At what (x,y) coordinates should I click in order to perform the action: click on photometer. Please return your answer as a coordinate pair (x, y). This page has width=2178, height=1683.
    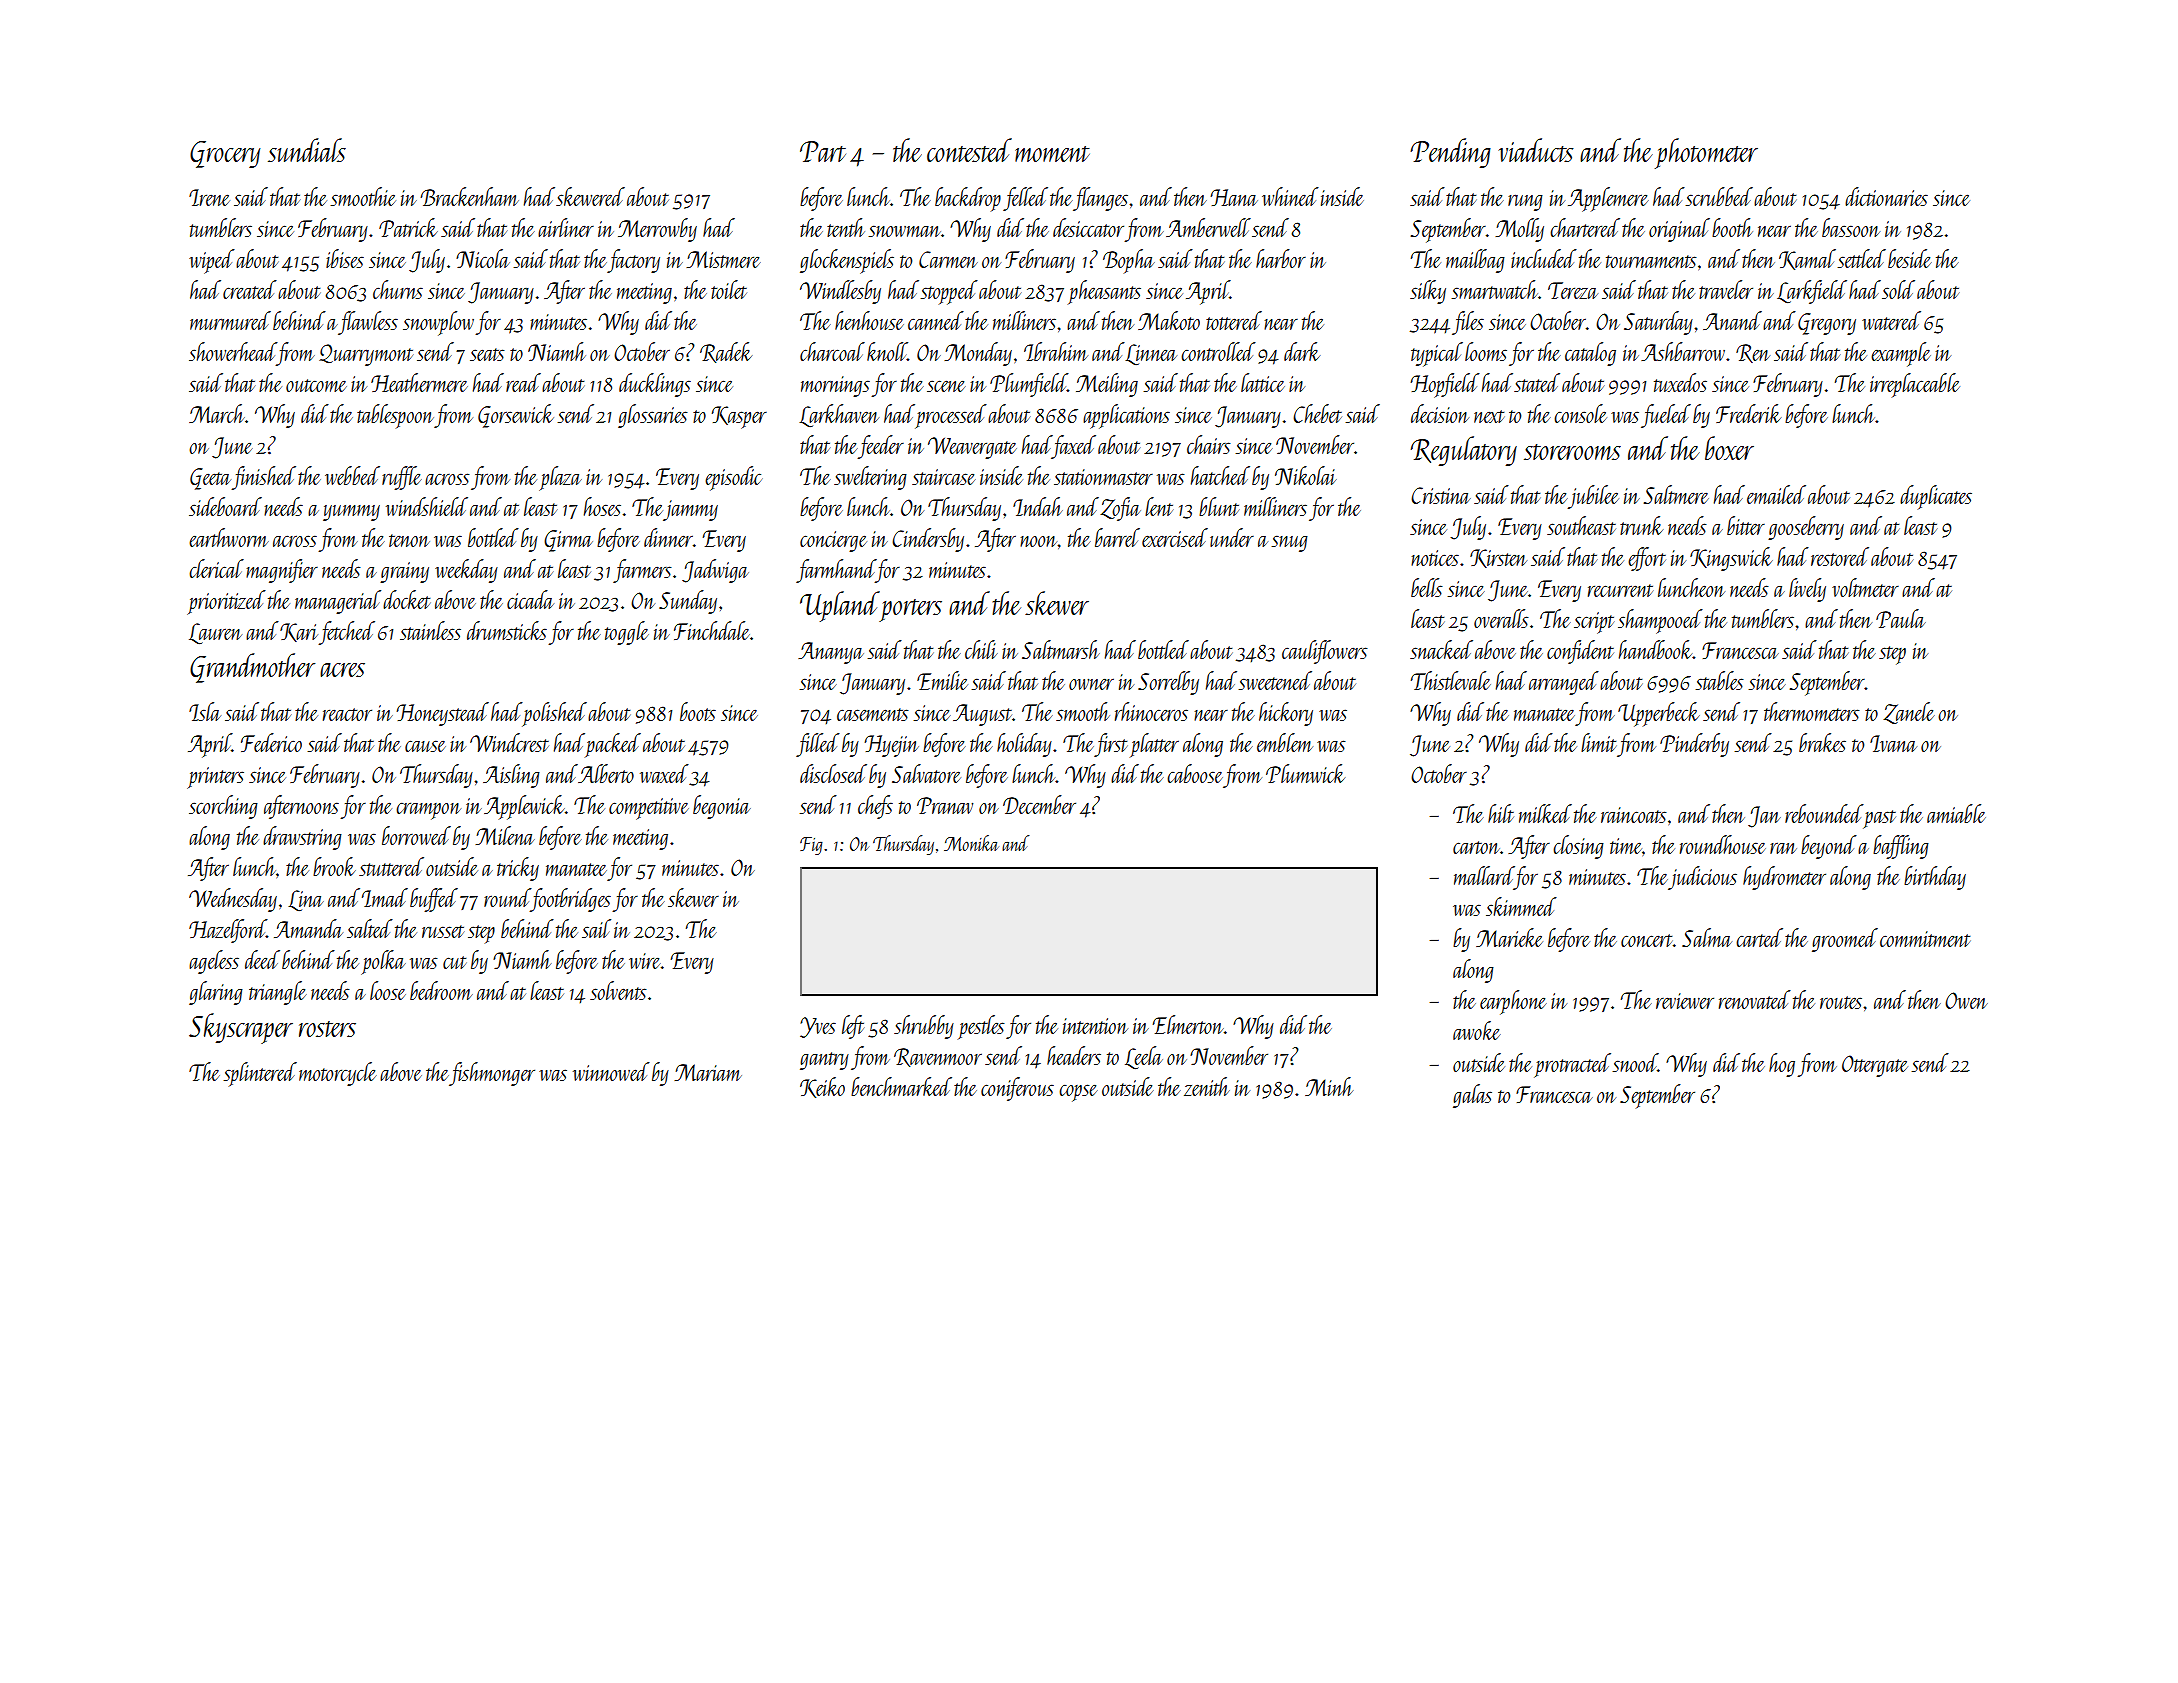
    Looking at the image, I should click on (1706, 153).
